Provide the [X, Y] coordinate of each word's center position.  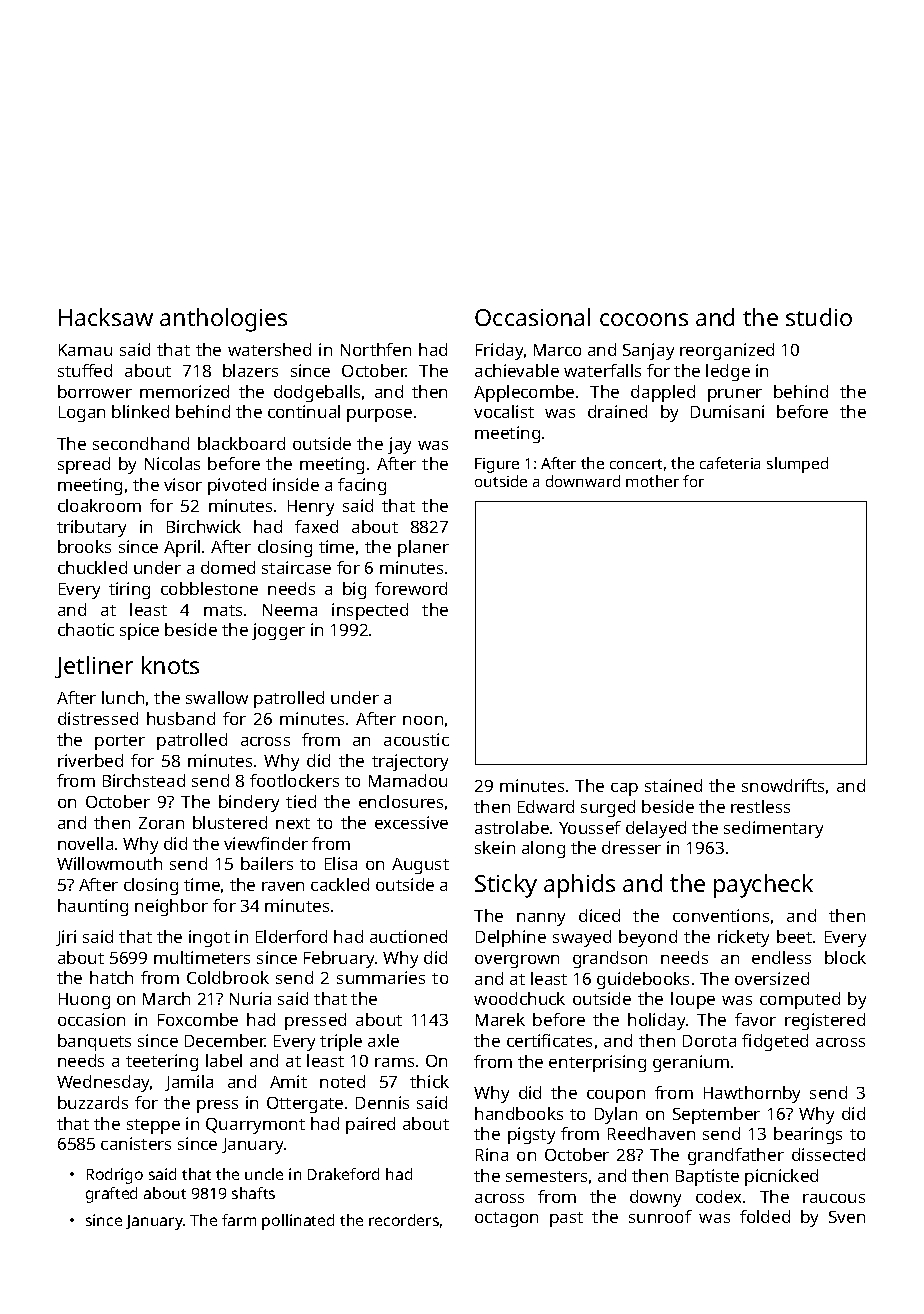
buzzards [93, 1102]
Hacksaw [106, 317]
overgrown [517, 961]
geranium [691, 1063]
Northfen [376, 349]
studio [819, 317]
